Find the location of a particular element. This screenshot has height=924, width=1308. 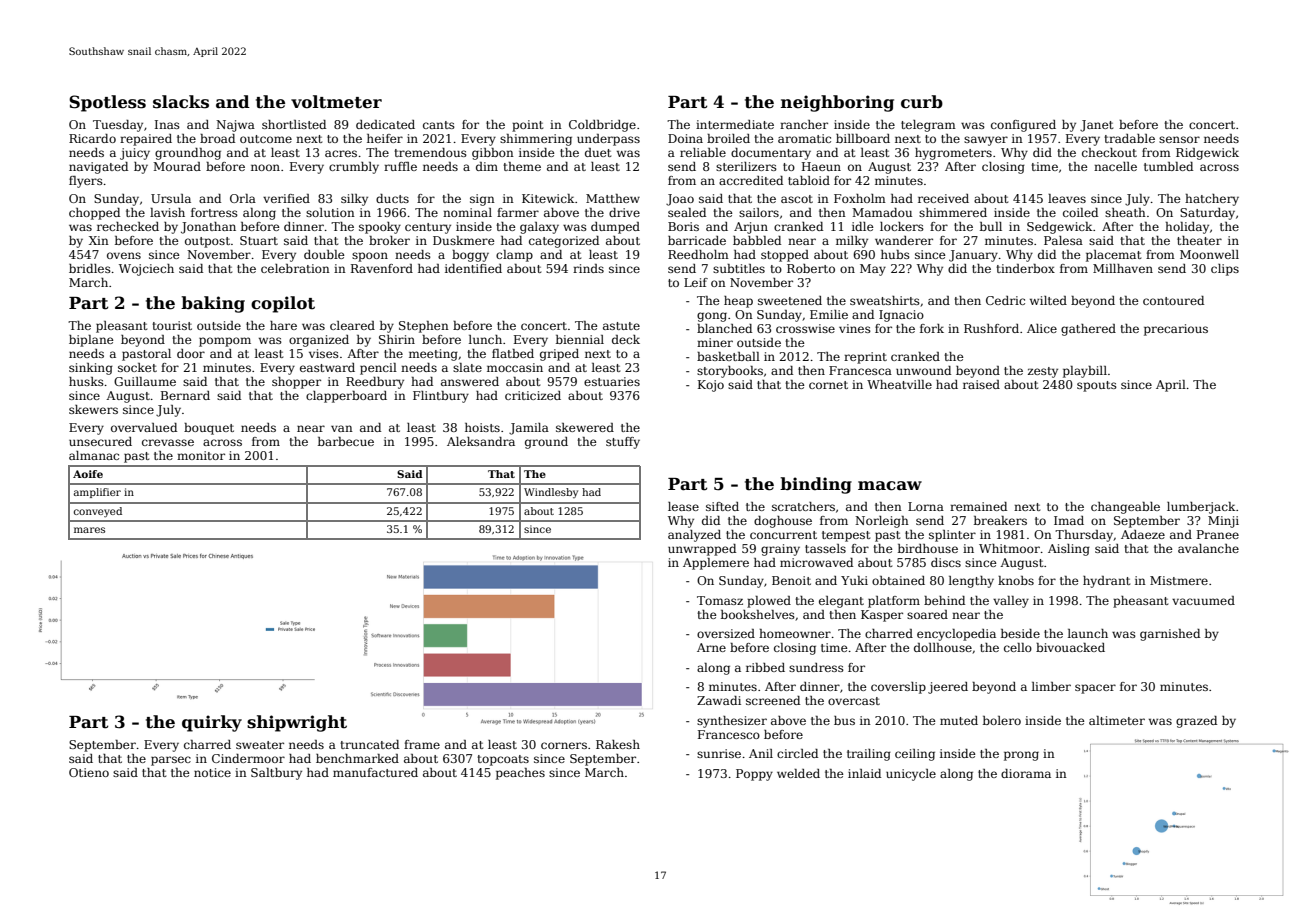

socket is located at coordinates (137, 367).
